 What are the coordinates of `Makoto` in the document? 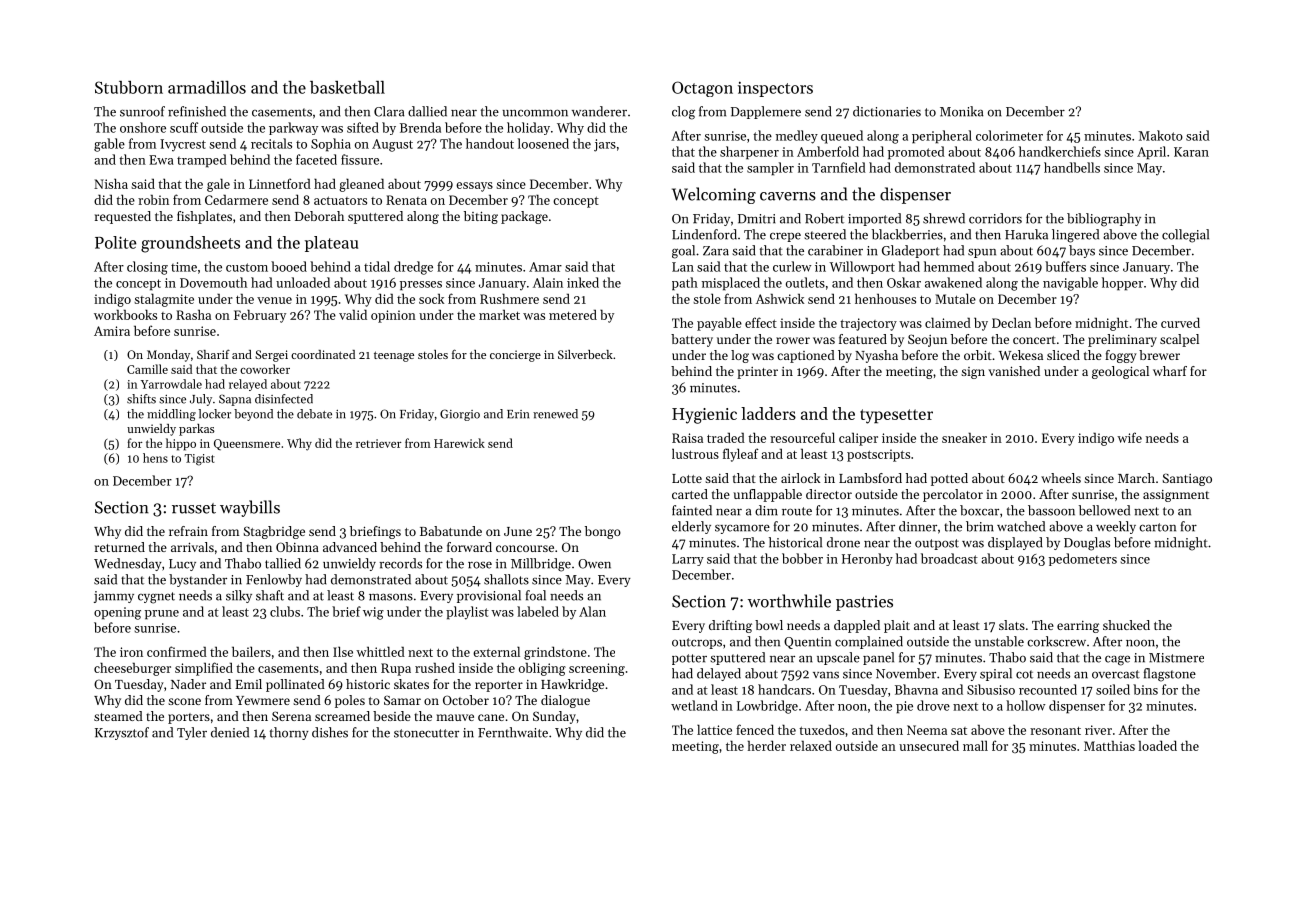 It's located at (1161, 135).
